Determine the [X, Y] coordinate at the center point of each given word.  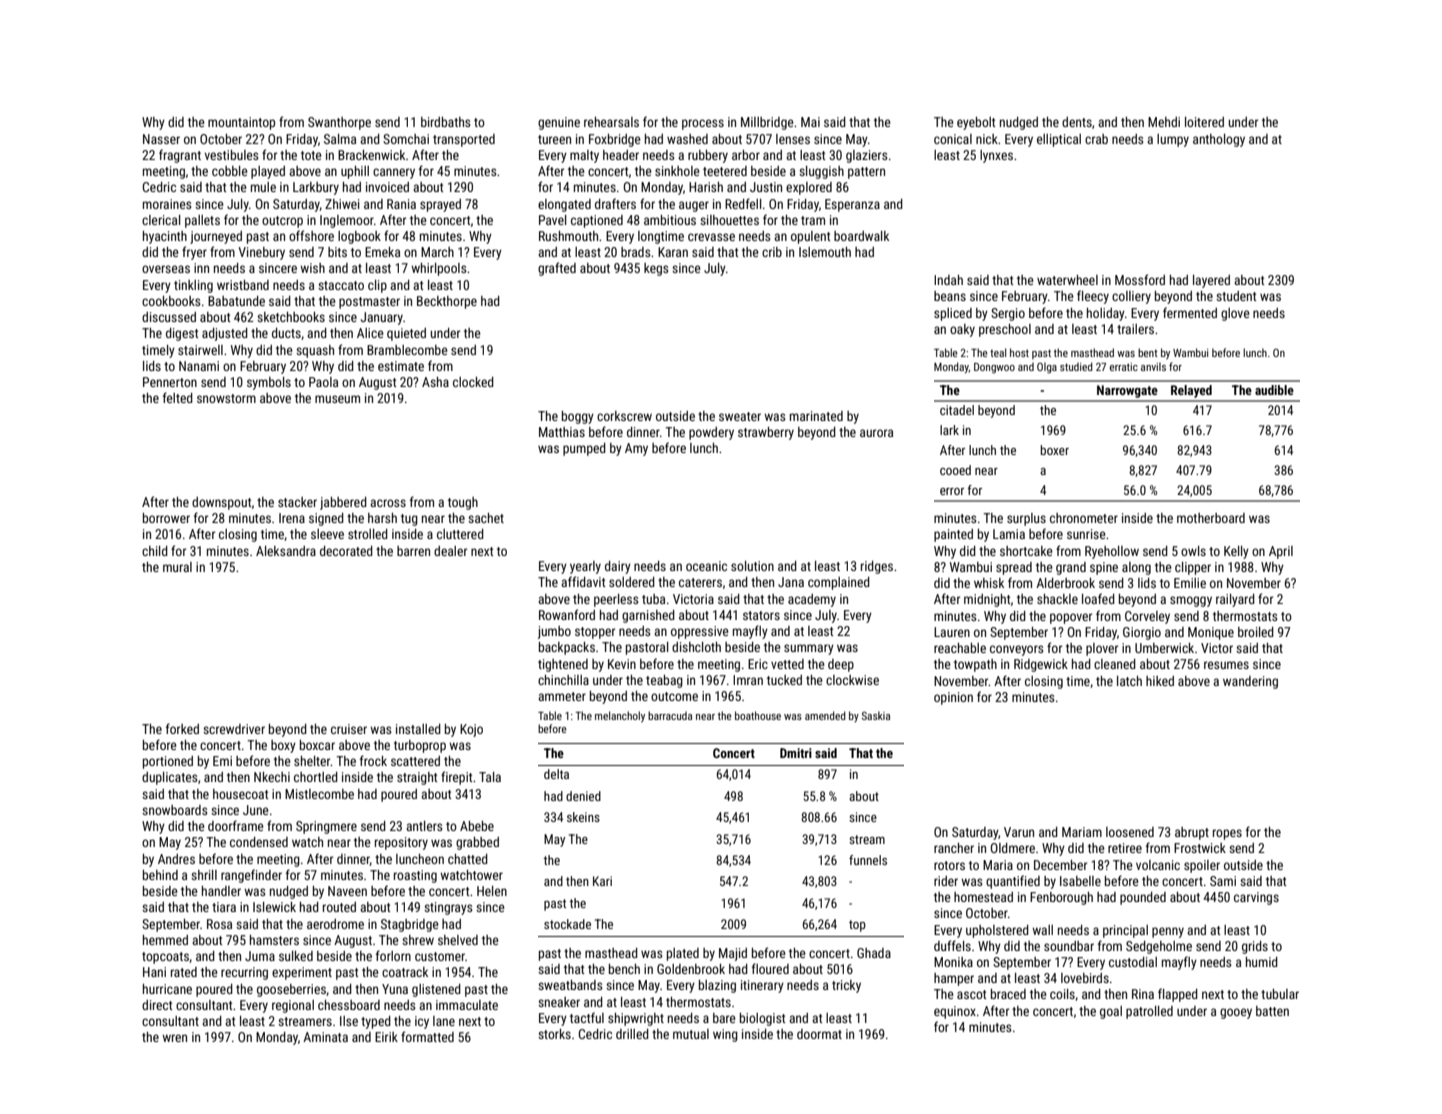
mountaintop [241, 123]
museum [337, 399]
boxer [1055, 450]
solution [752, 566]
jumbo [554, 632]
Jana [791, 582]
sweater [740, 416]
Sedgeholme [1159, 947]
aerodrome [335, 924]
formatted [427, 1036]
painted [953, 535]
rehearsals [611, 122]
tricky [846, 986]
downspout [222, 503]
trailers [1135, 329]
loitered [1204, 122]
